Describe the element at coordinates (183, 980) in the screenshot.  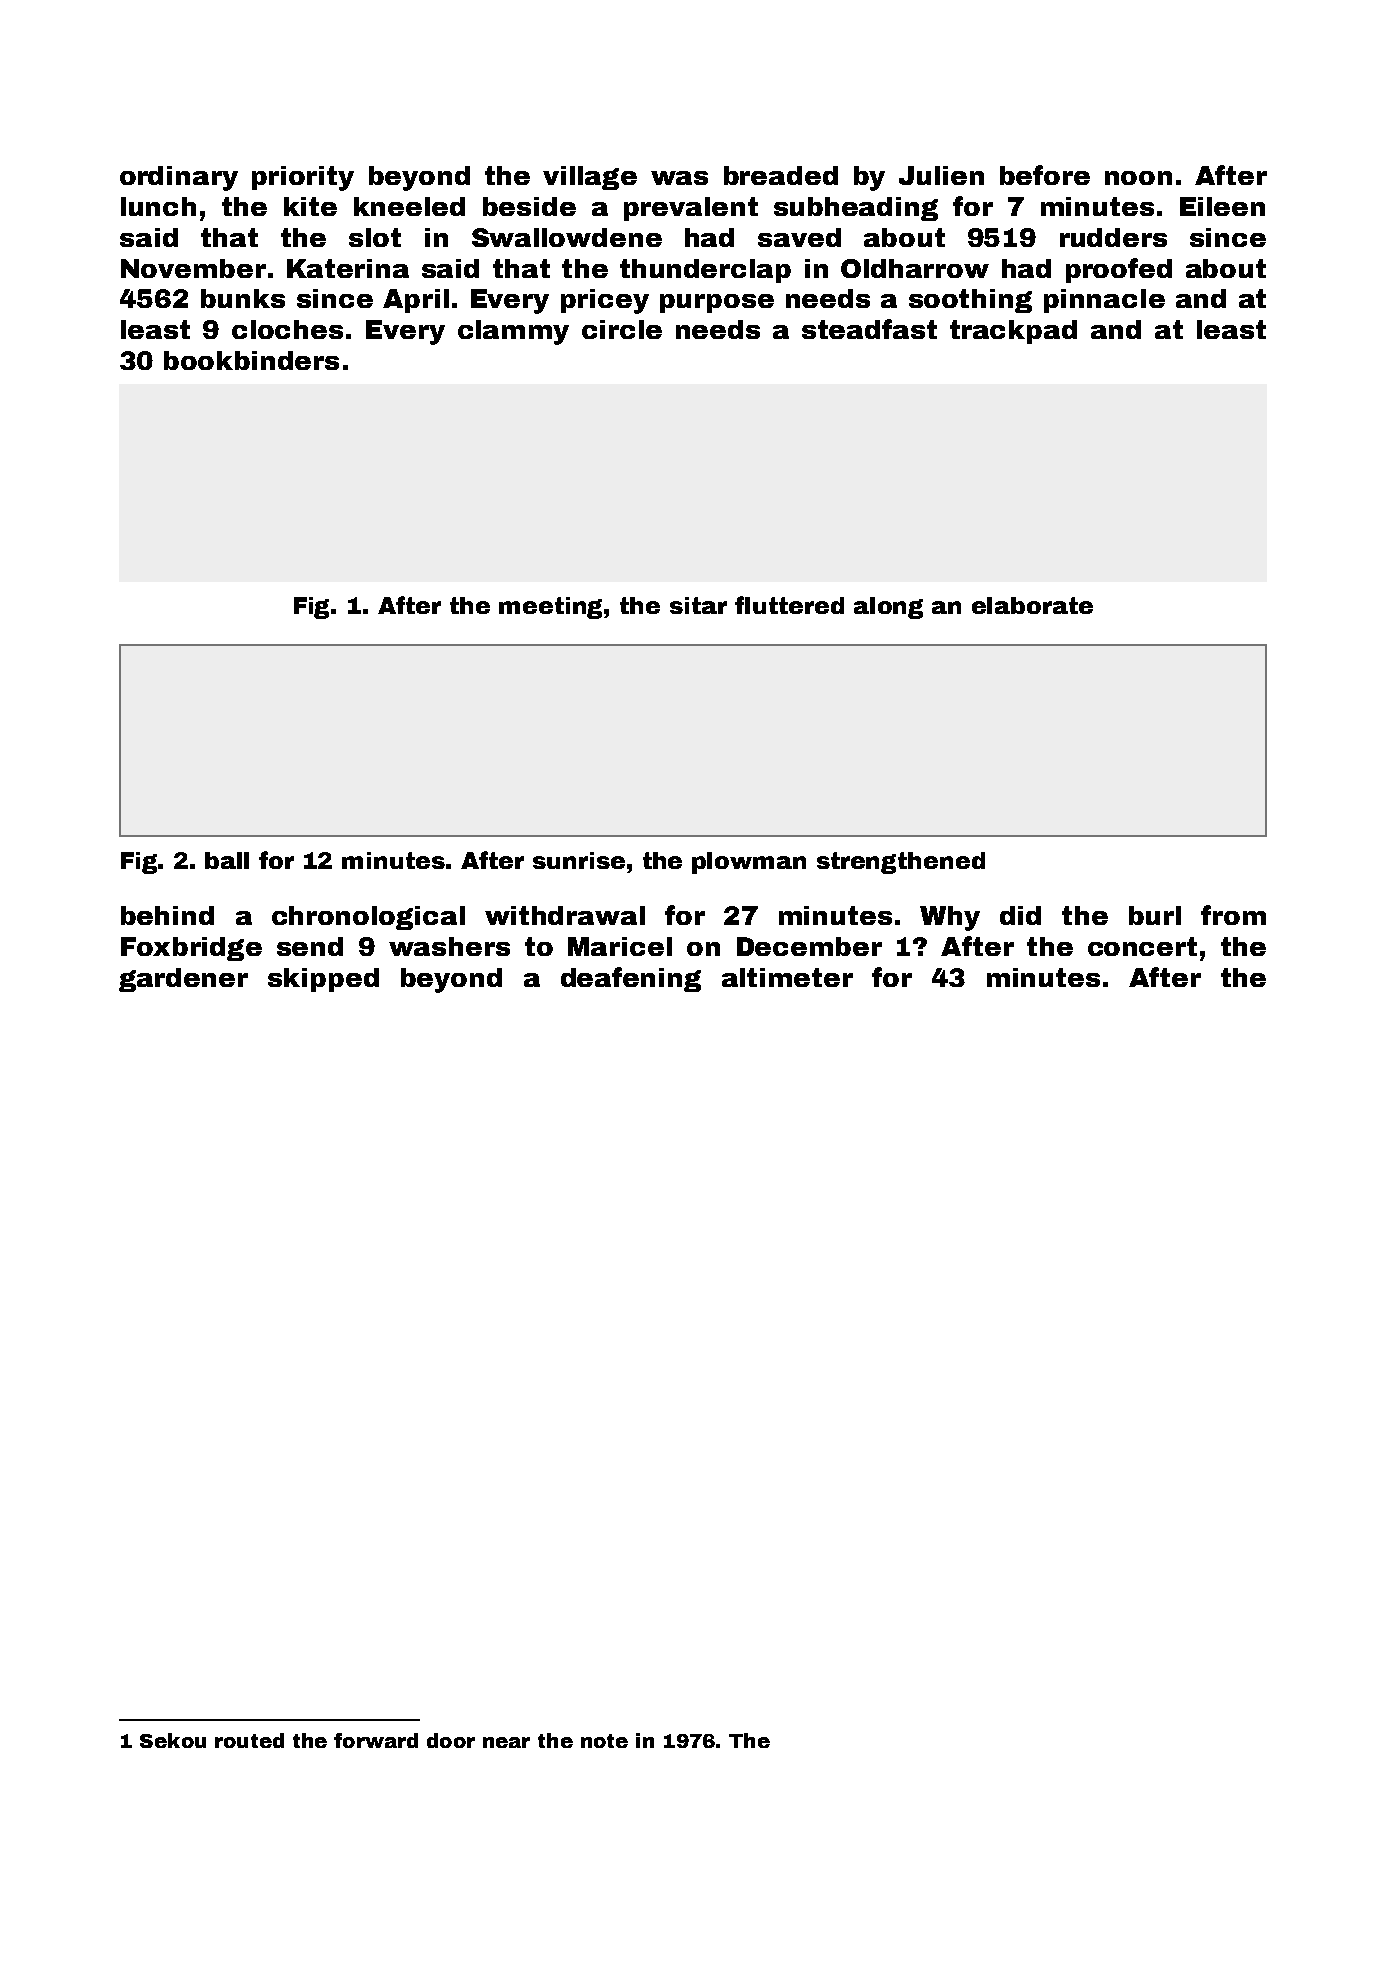
I see `gardener` at that location.
